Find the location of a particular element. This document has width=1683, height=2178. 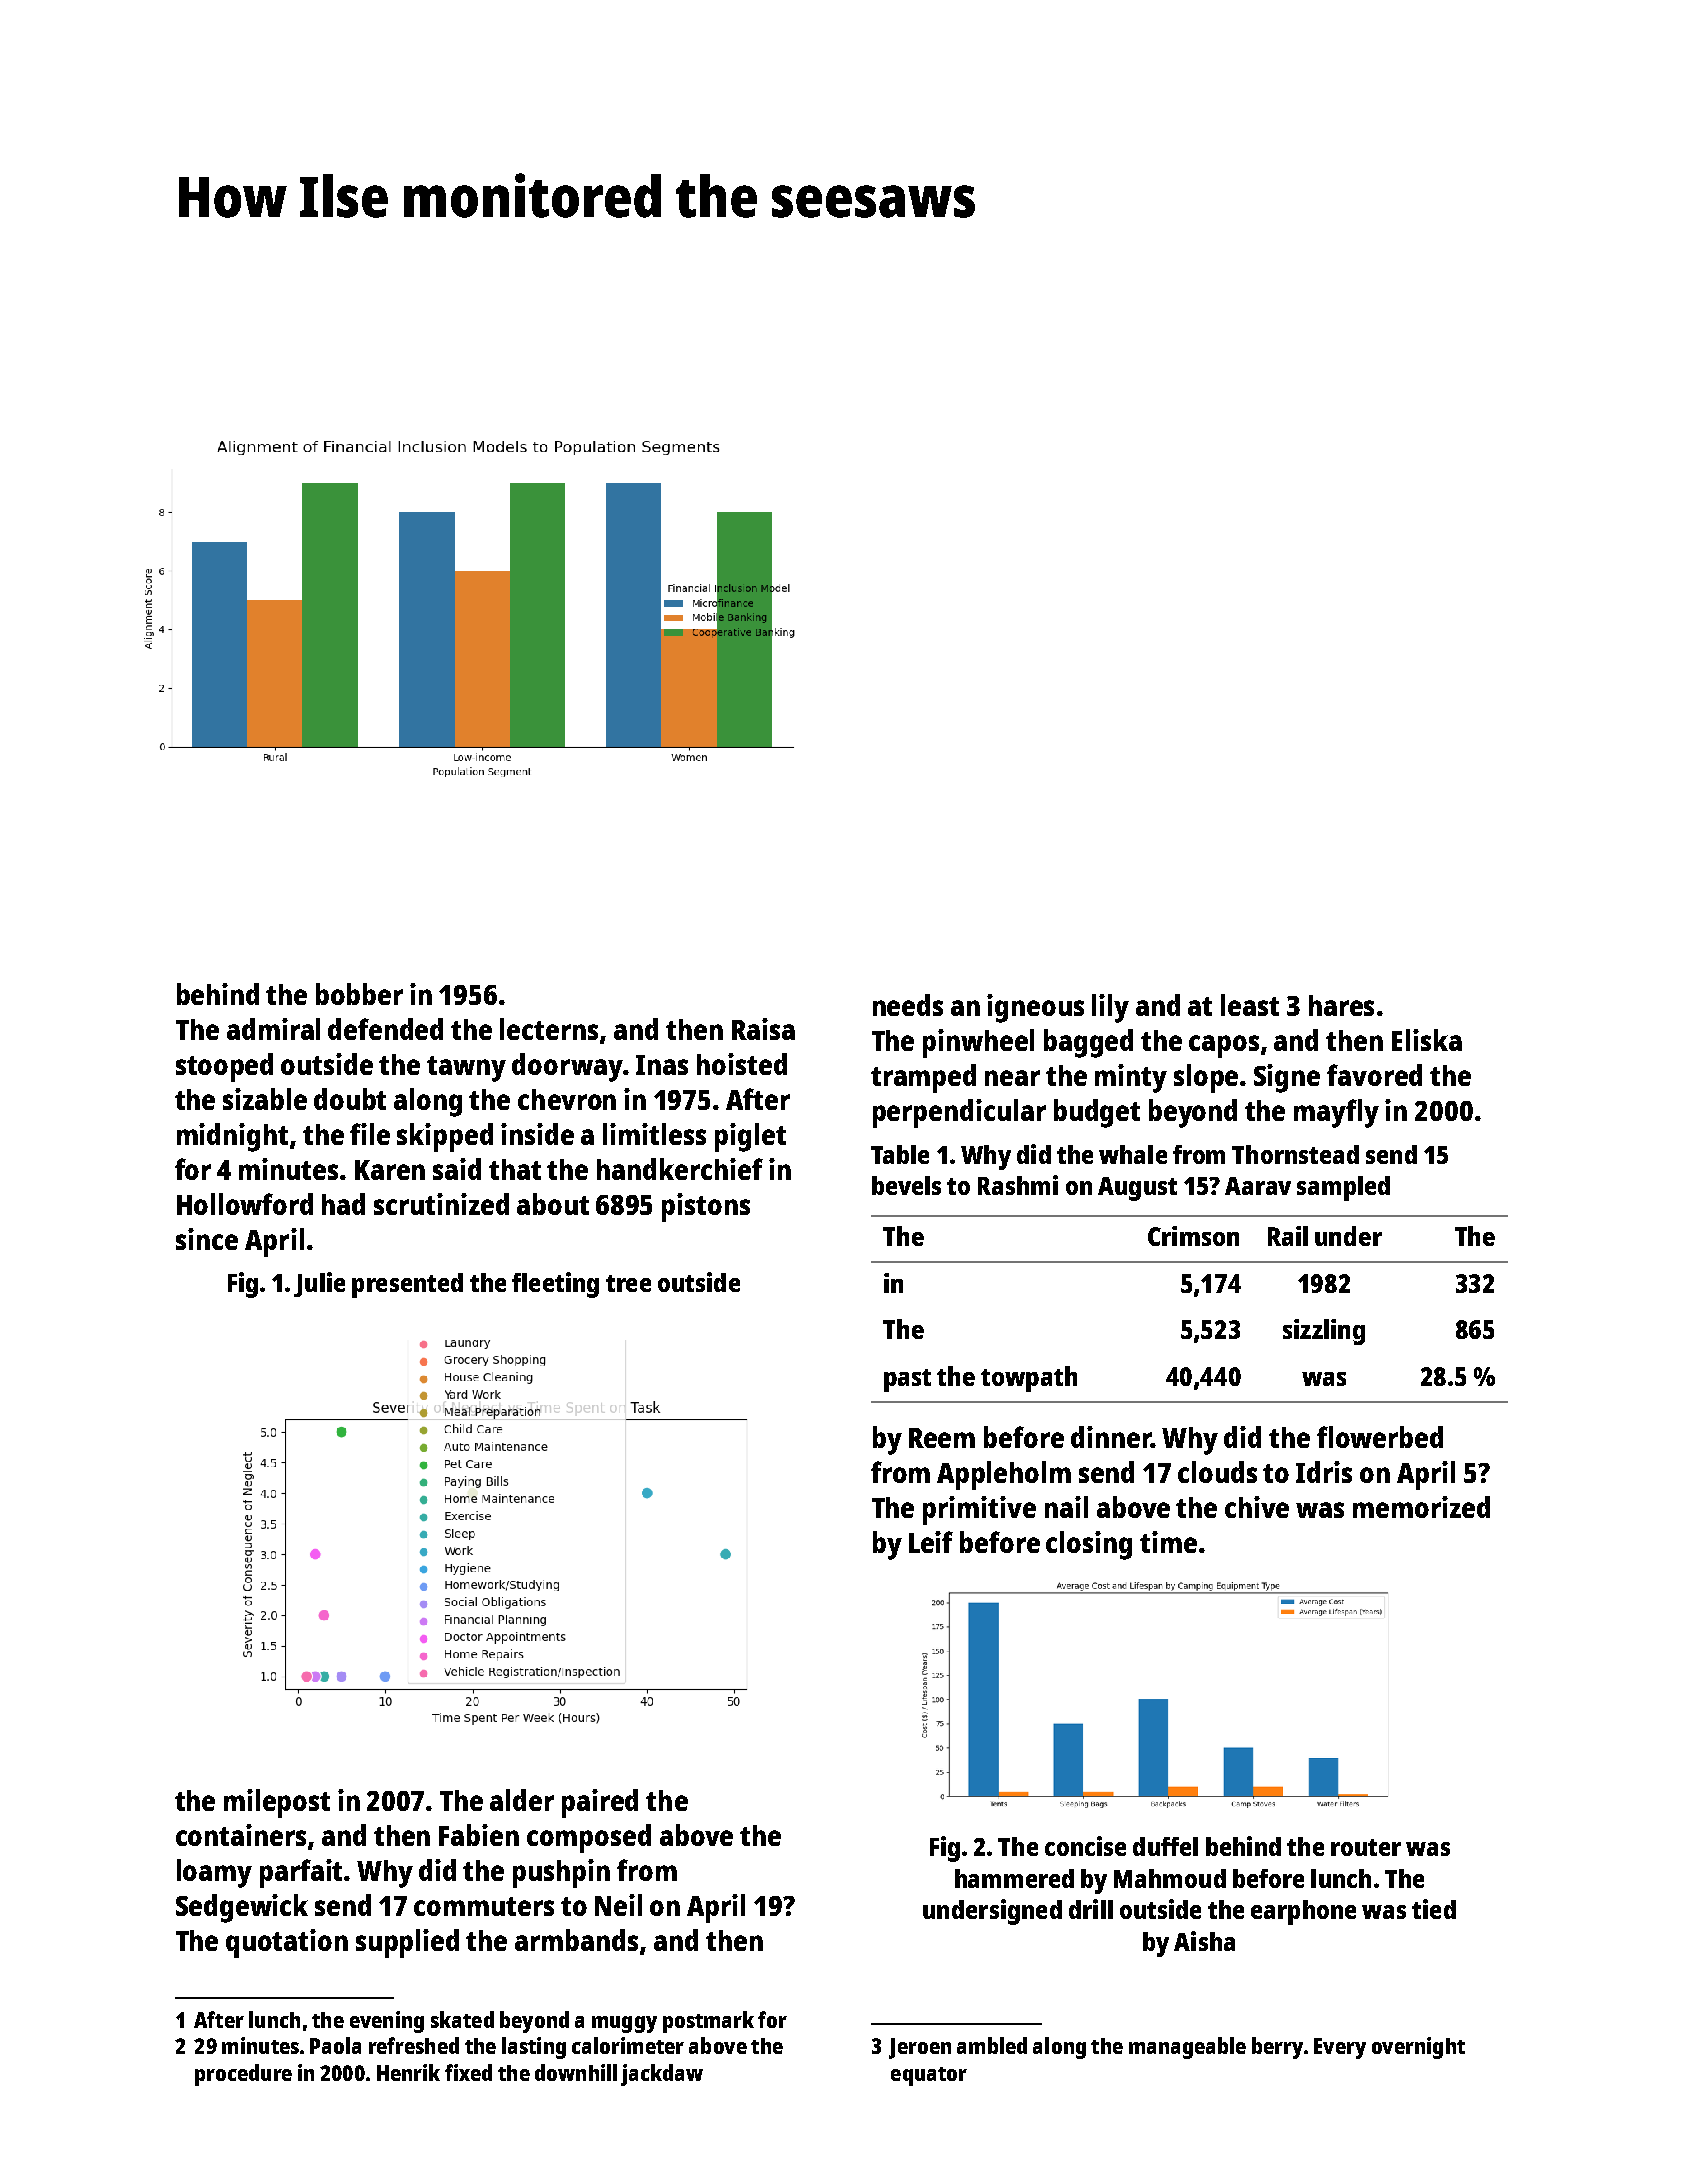

chive is located at coordinates (1257, 1507).
